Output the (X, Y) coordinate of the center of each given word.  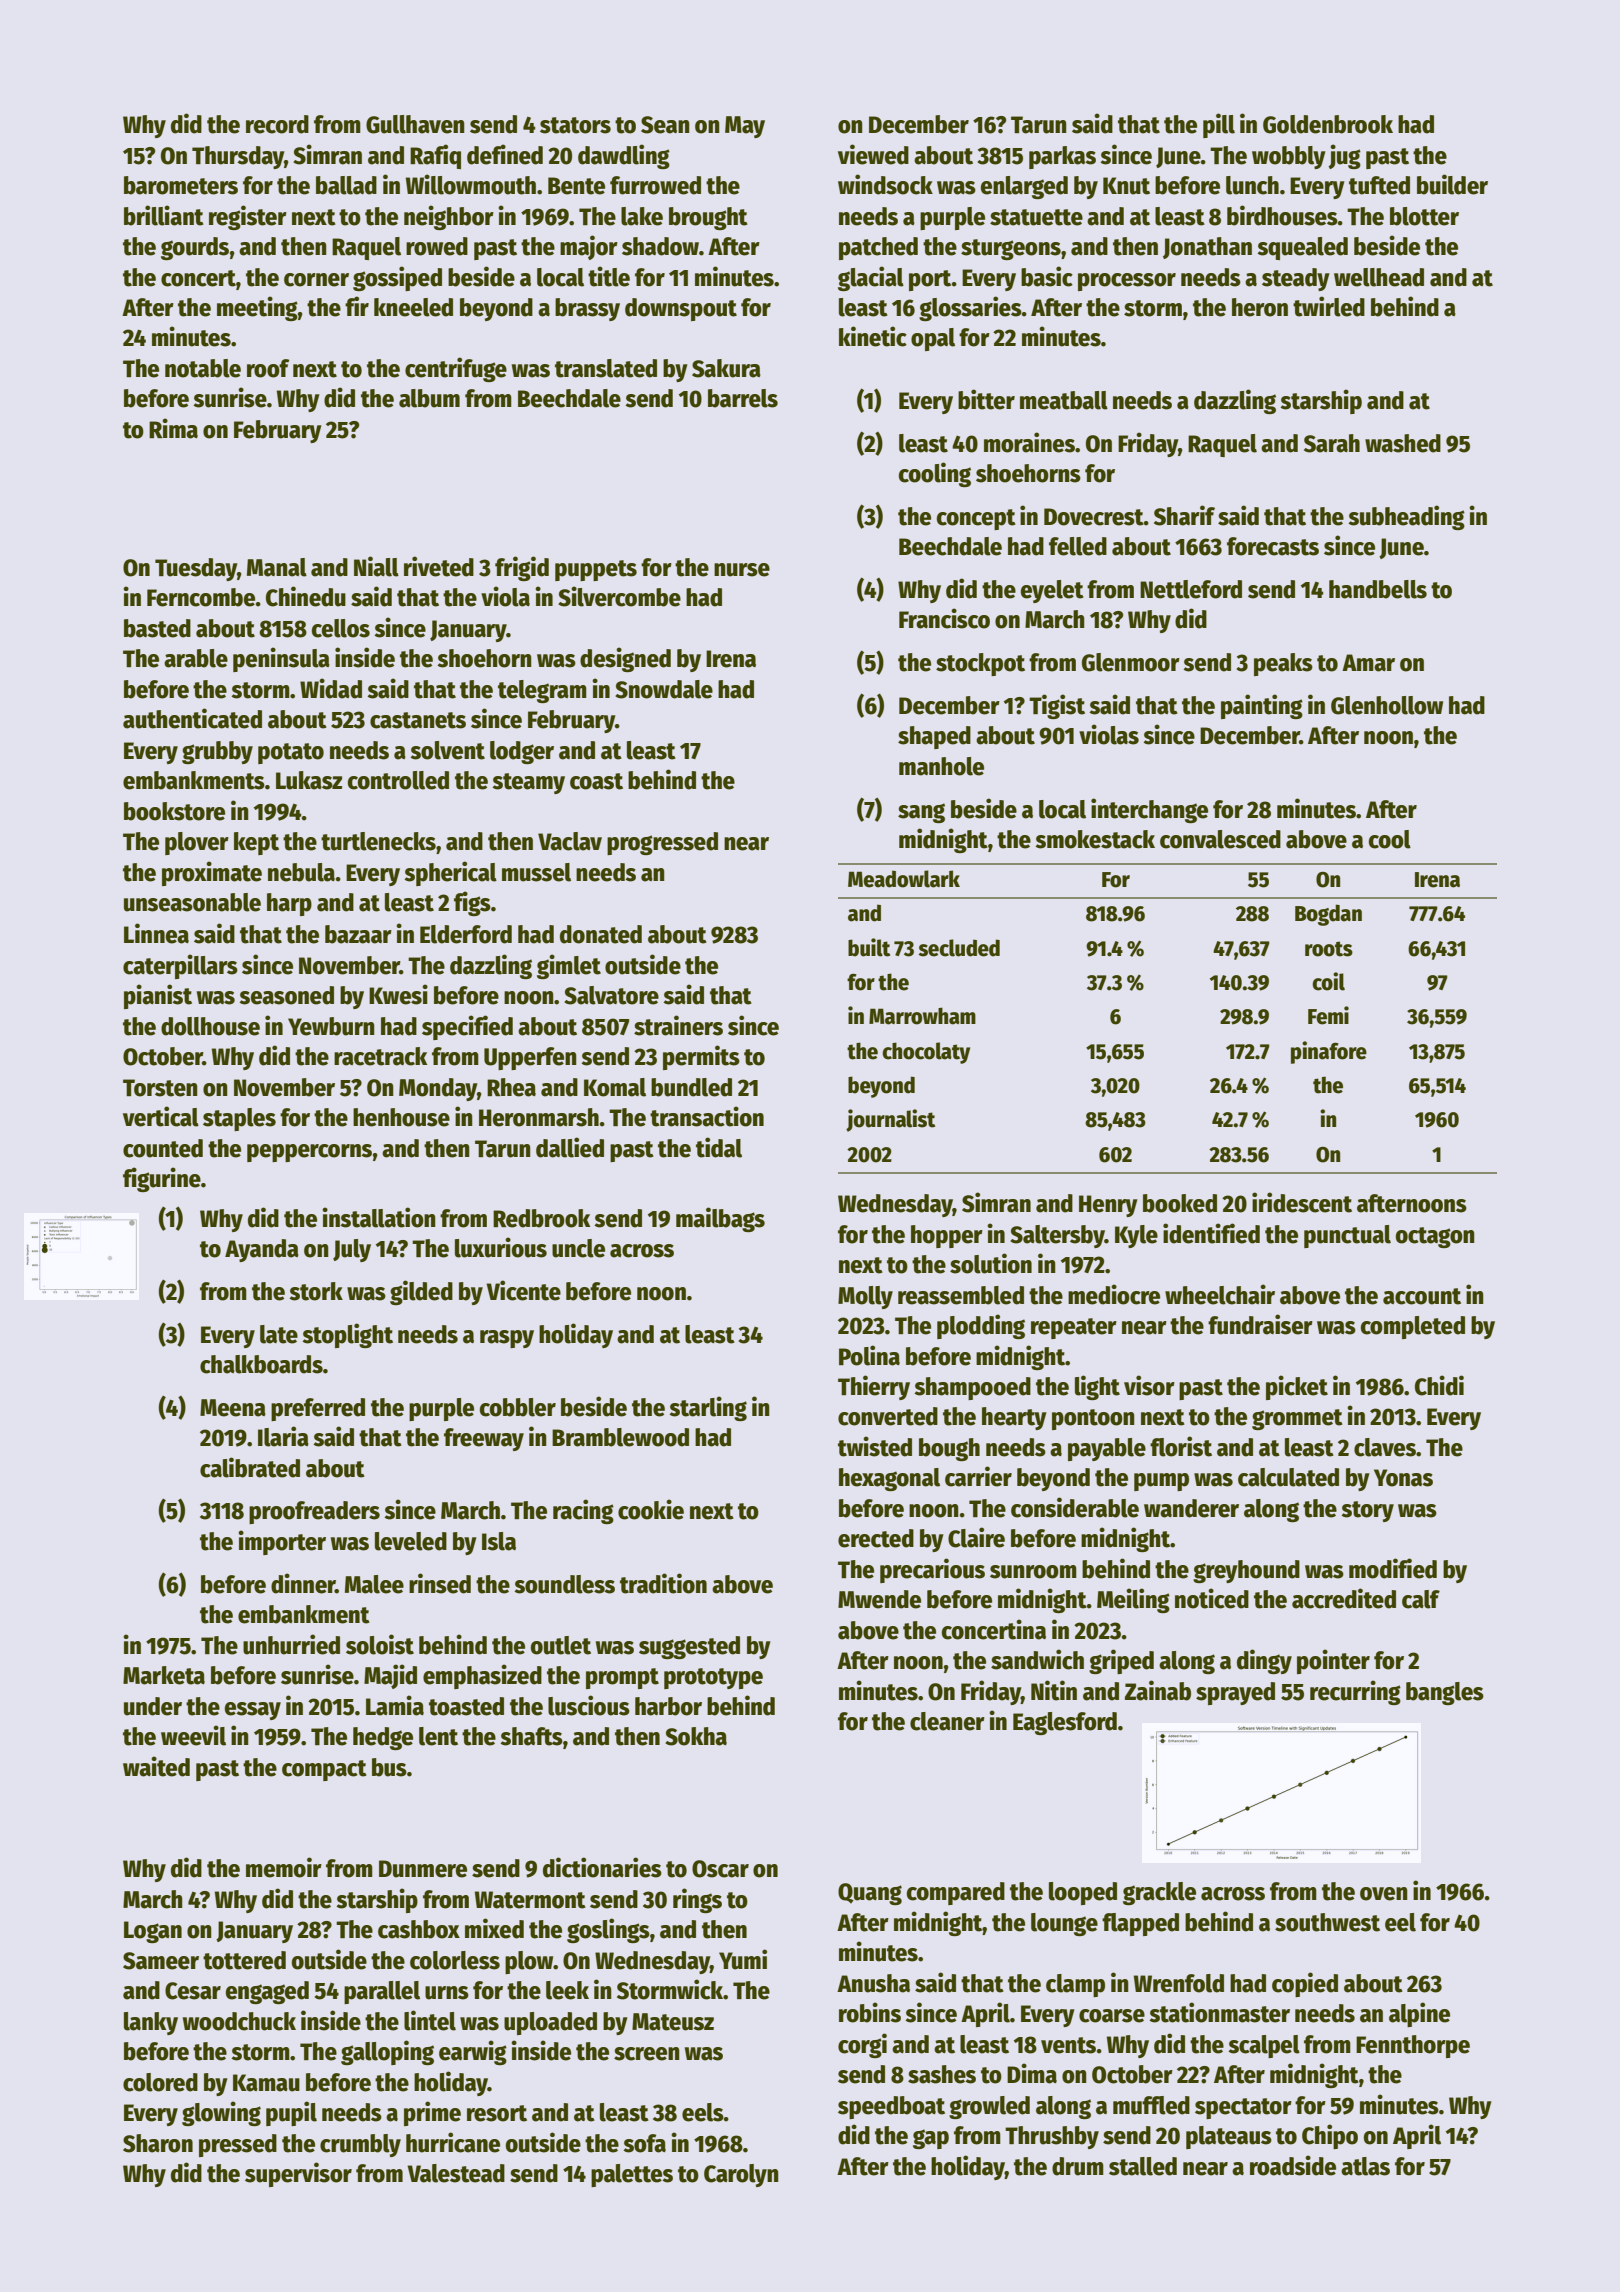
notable (203, 368)
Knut (1126, 186)
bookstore (174, 811)
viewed (873, 154)
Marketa (164, 1675)
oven (1384, 1894)
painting (1262, 706)
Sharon (158, 2143)
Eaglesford (1065, 1723)
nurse (742, 570)
